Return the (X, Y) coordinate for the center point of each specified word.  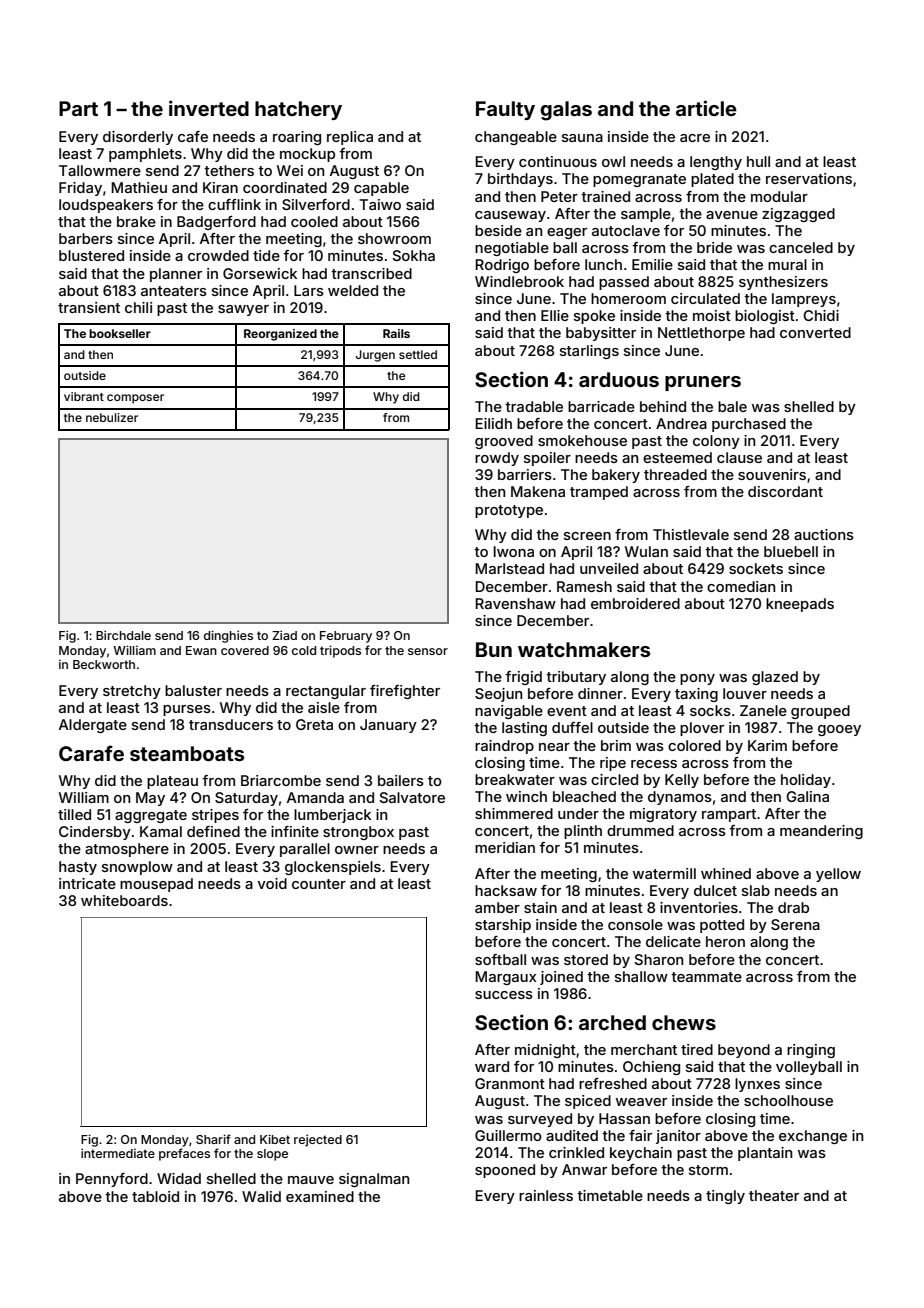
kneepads (800, 605)
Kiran (220, 187)
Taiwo (380, 204)
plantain (765, 1154)
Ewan (201, 650)
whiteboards (124, 900)
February (346, 637)
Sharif (213, 1139)
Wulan (646, 551)
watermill (664, 873)
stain (540, 907)
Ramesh (584, 586)
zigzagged (798, 215)
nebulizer (112, 417)
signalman (374, 1180)
